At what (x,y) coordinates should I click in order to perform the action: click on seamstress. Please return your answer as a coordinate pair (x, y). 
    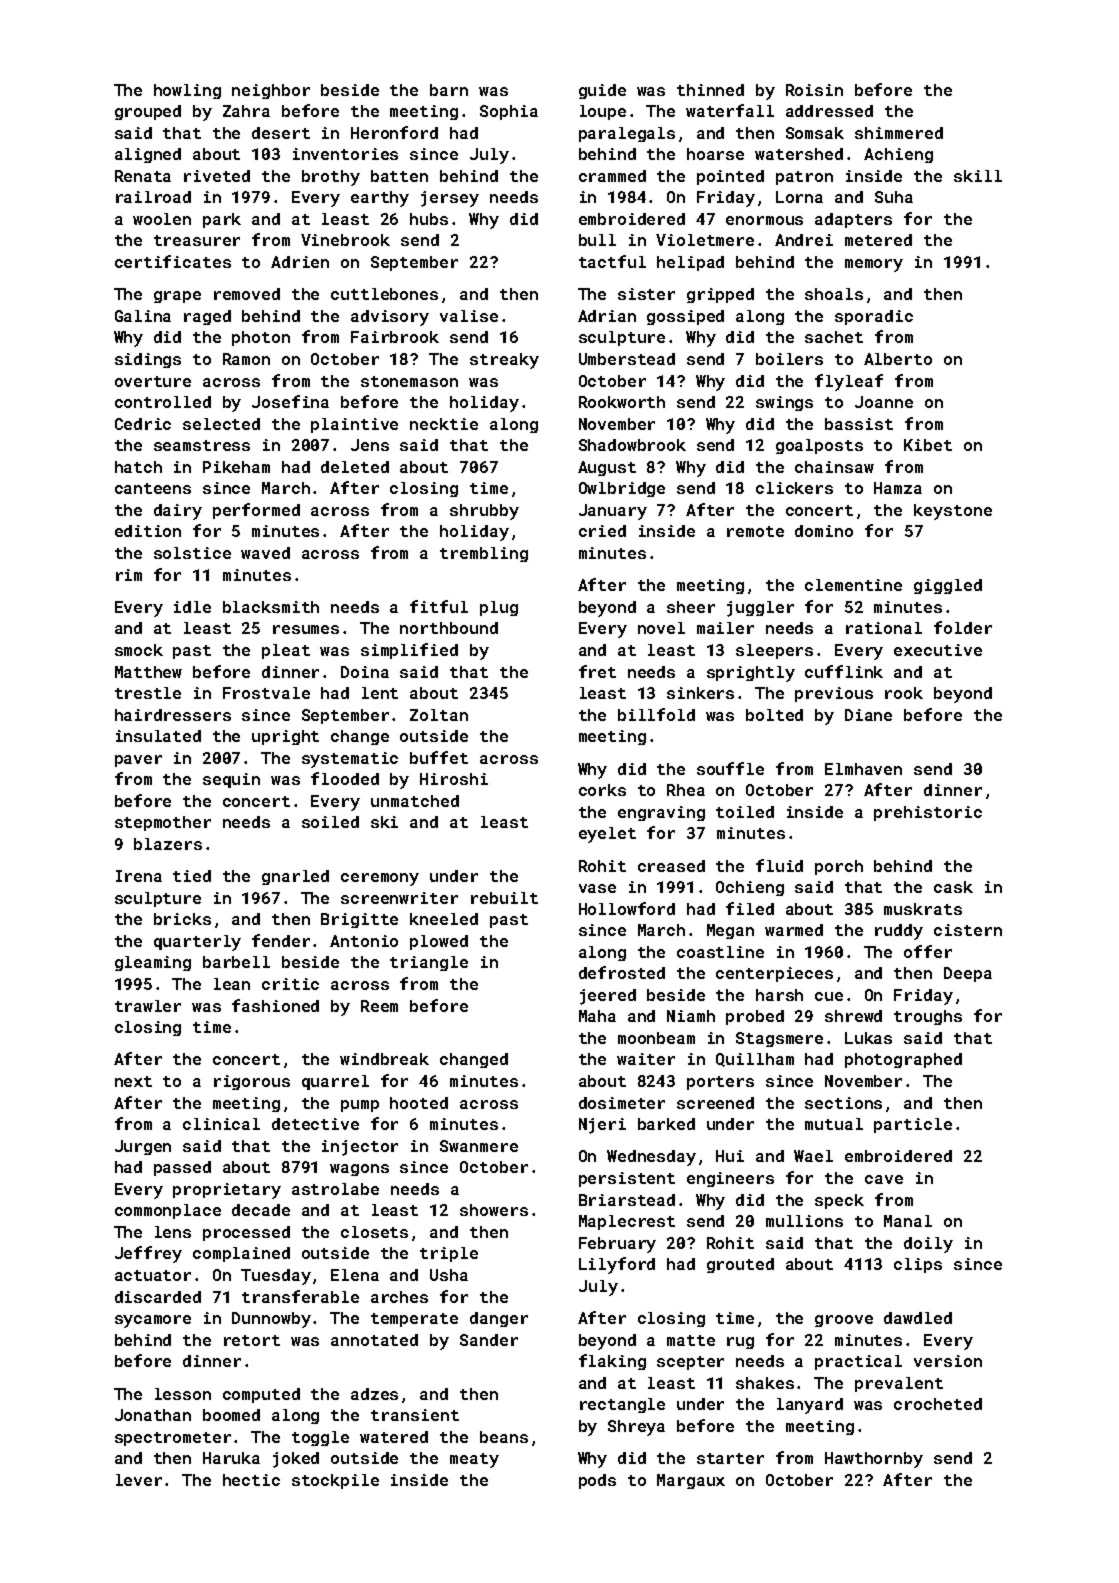
    Looking at the image, I should click on (202, 445).
